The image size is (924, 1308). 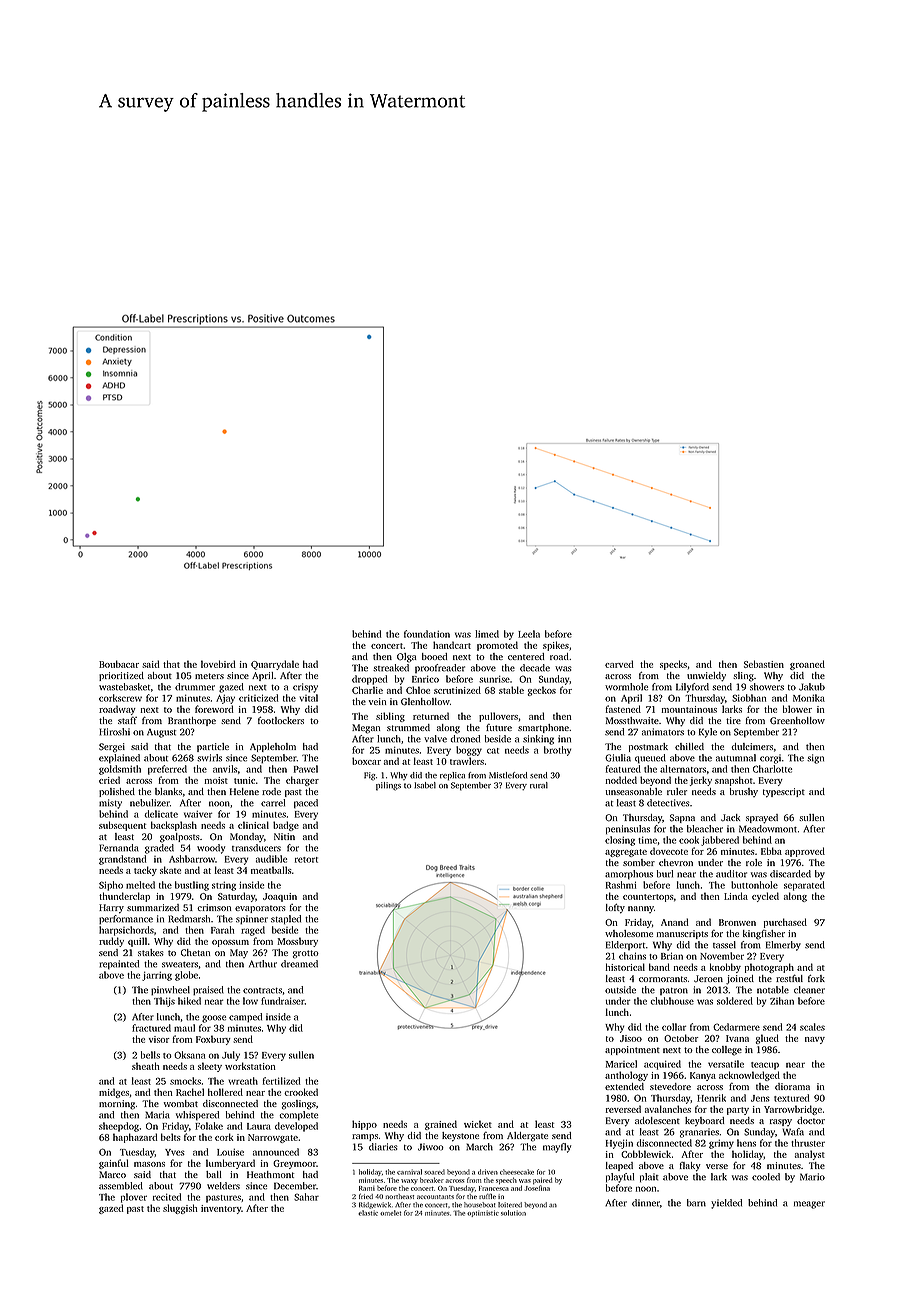 What do you see at coordinates (765, 897) in the image?
I see `cycled` at bounding box center [765, 897].
